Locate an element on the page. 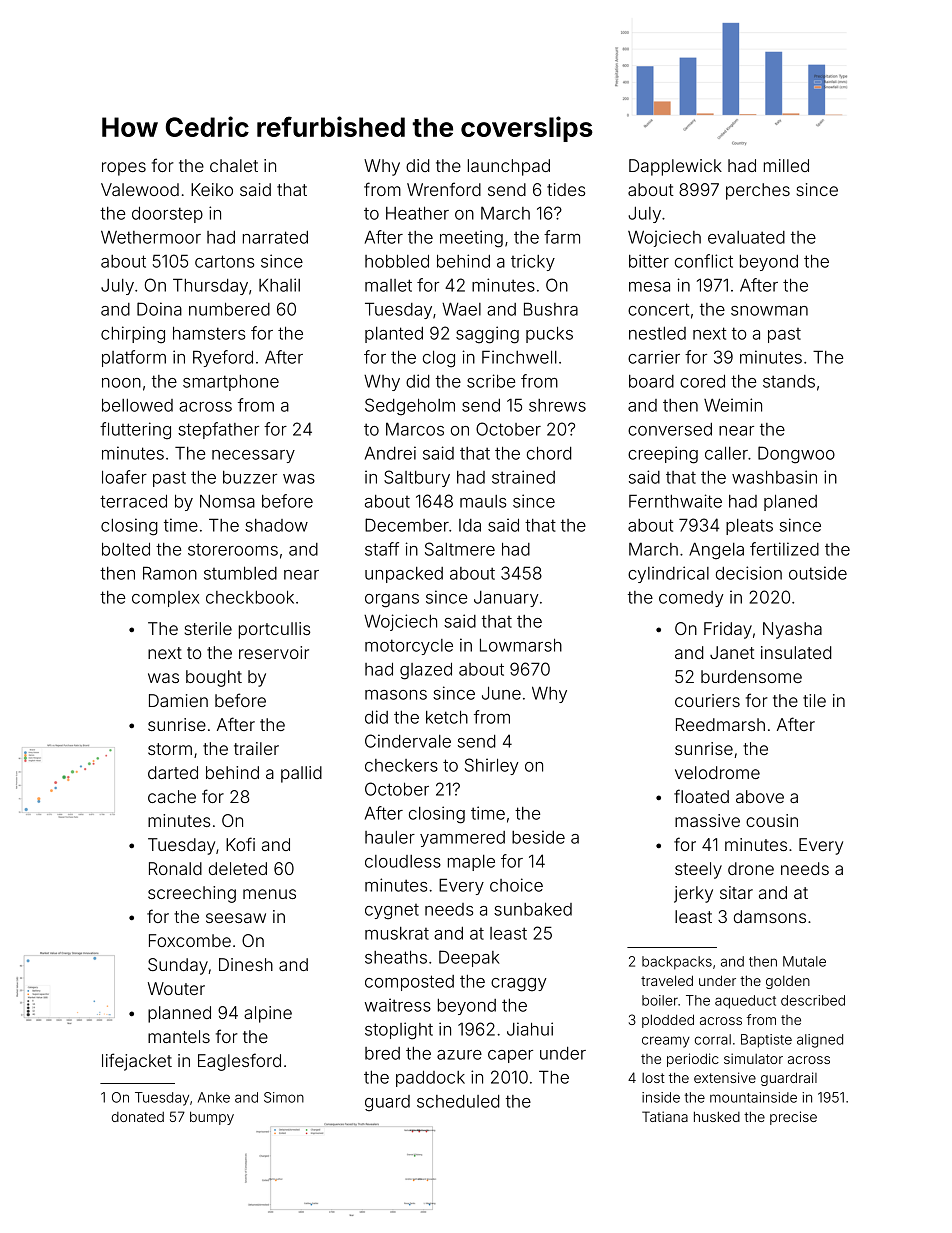 The image size is (952, 1233). stands is located at coordinates (789, 381).
